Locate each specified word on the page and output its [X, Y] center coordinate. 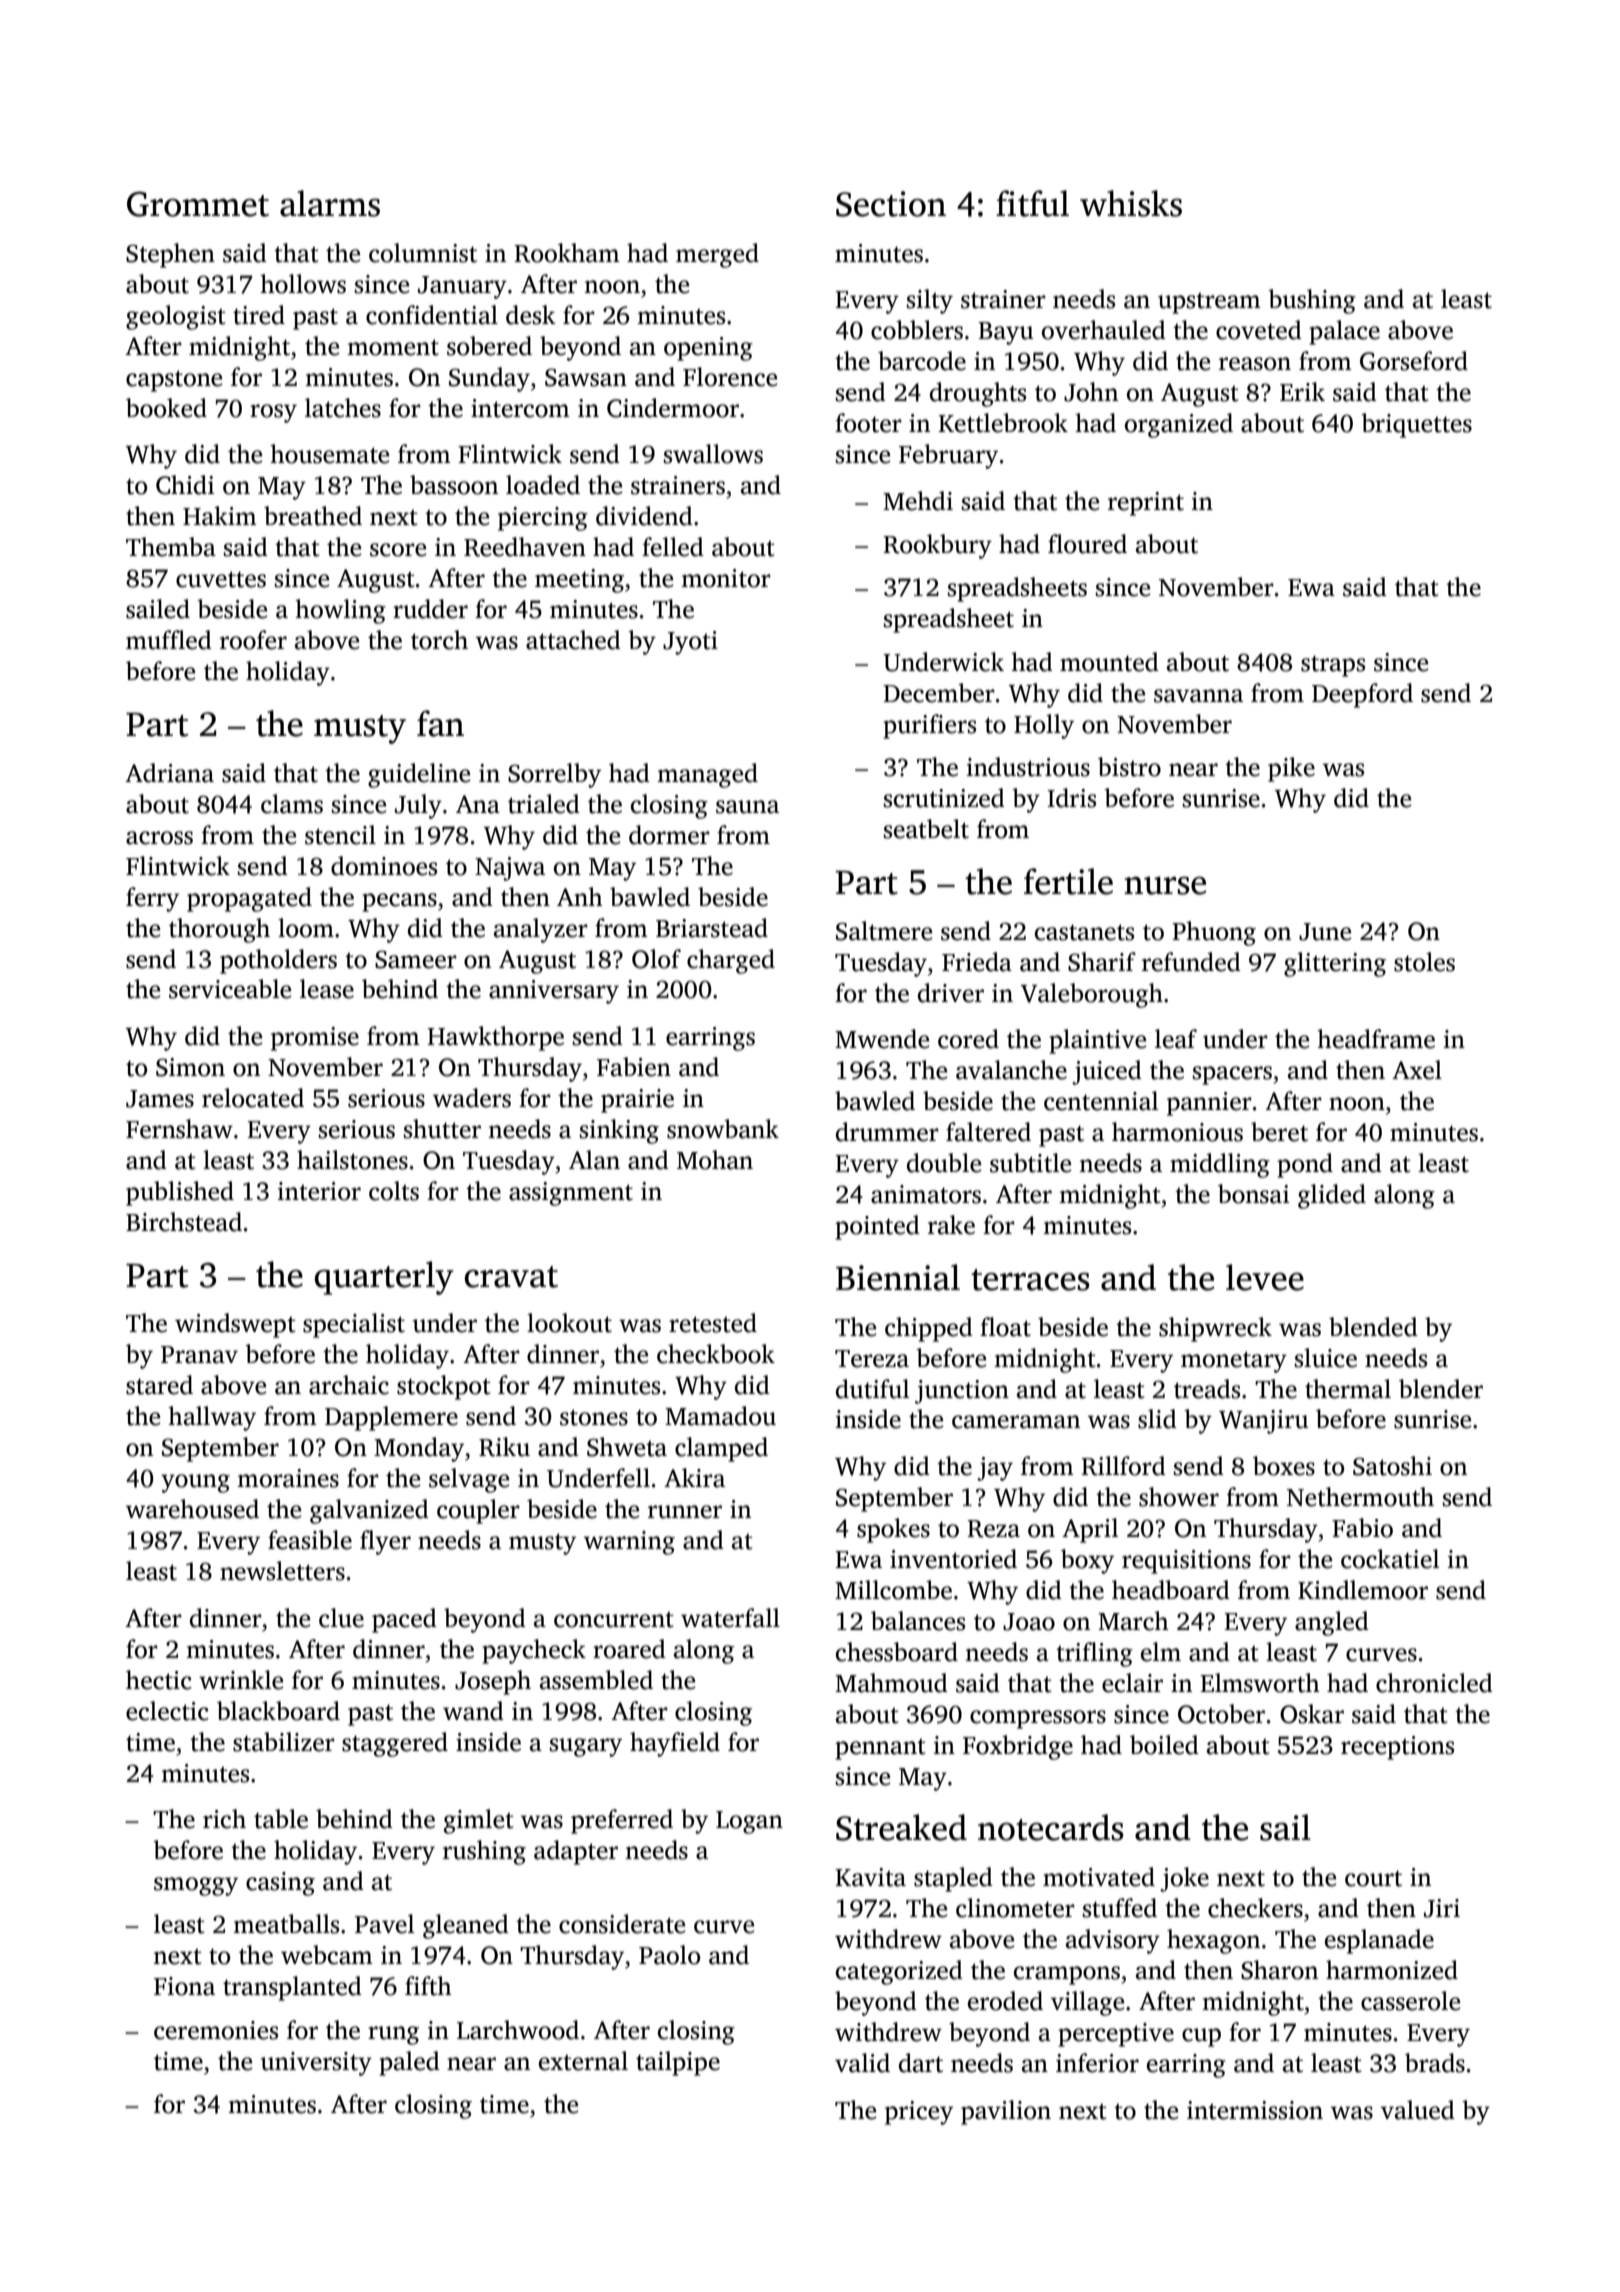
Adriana [169, 773]
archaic [349, 1385]
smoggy [196, 1886]
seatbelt [926, 829]
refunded [1191, 962]
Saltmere [884, 931]
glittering [1335, 964]
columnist [423, 253]
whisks [1131, 203]
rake [951, 1225]
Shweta [627, 1447]
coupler [478, 1511]
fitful [1032, 203]
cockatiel [1390, 1559]
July [418, 806]
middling [1220, 1165]
